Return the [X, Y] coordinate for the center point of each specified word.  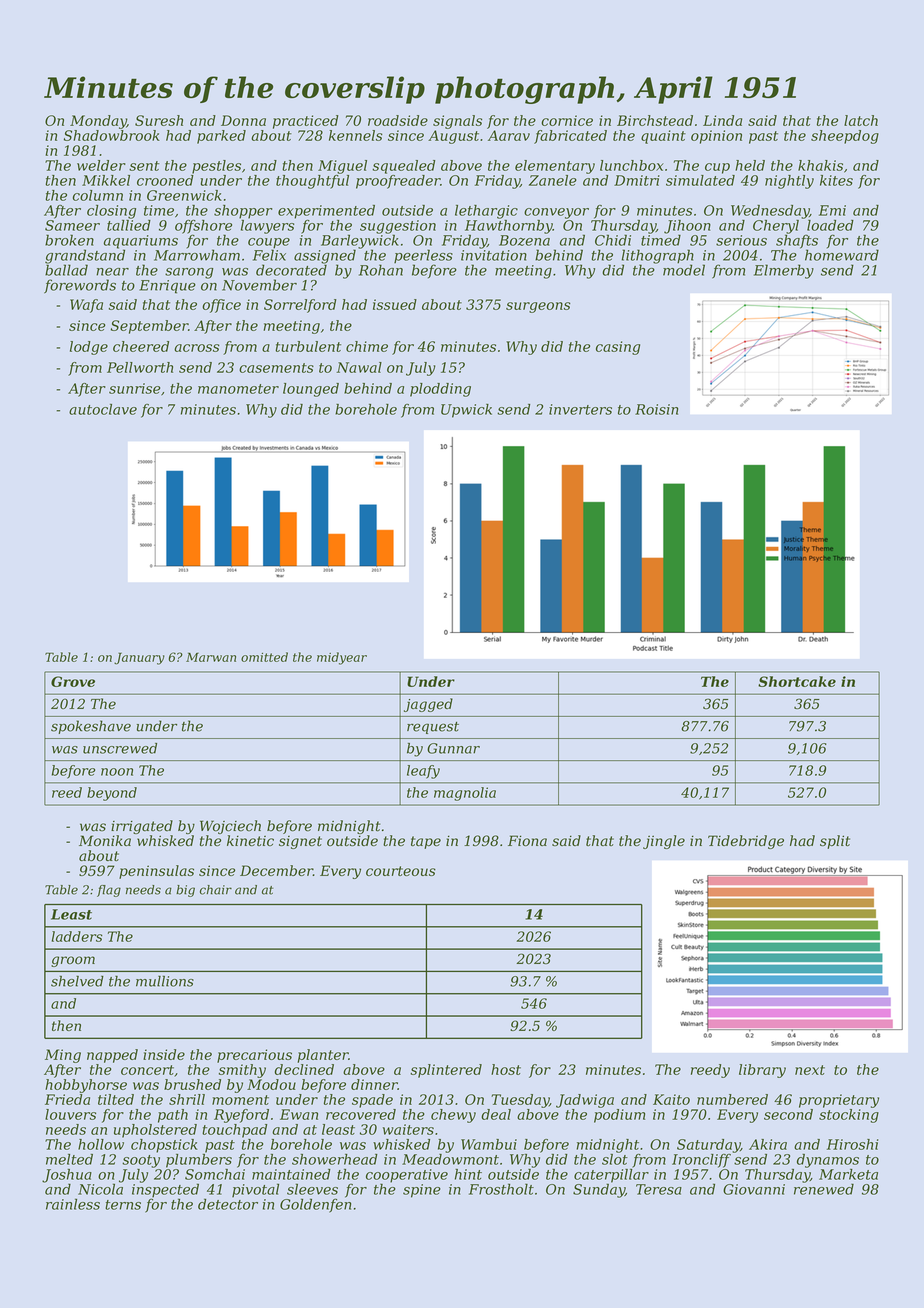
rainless [73, 1204]
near [112, 272]
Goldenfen [315, 1205]
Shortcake [797, 681]
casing [618, 348]
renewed [824, 1189]
